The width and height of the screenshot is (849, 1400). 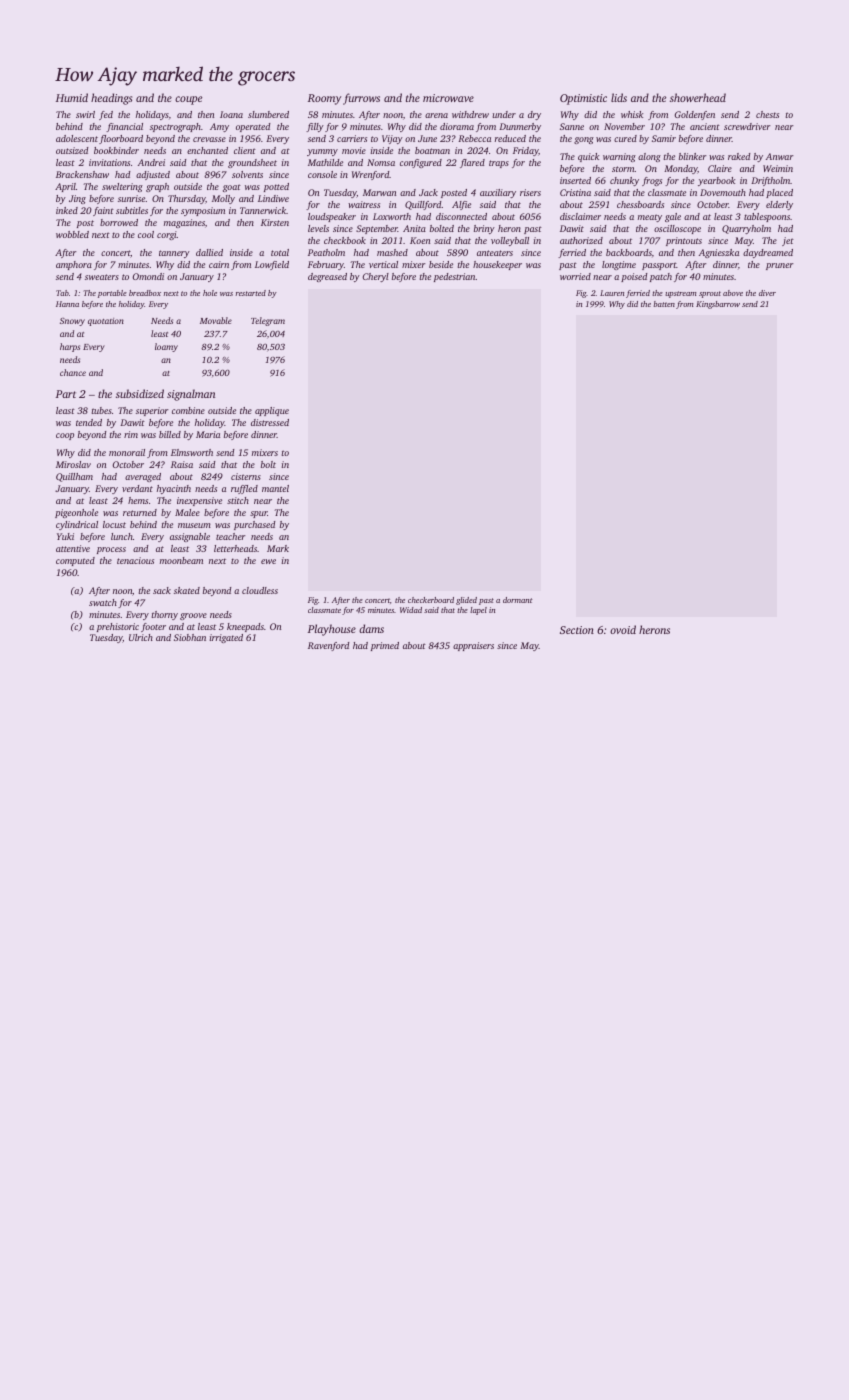 I want to click on coupe, so click(x=188, y=100).
